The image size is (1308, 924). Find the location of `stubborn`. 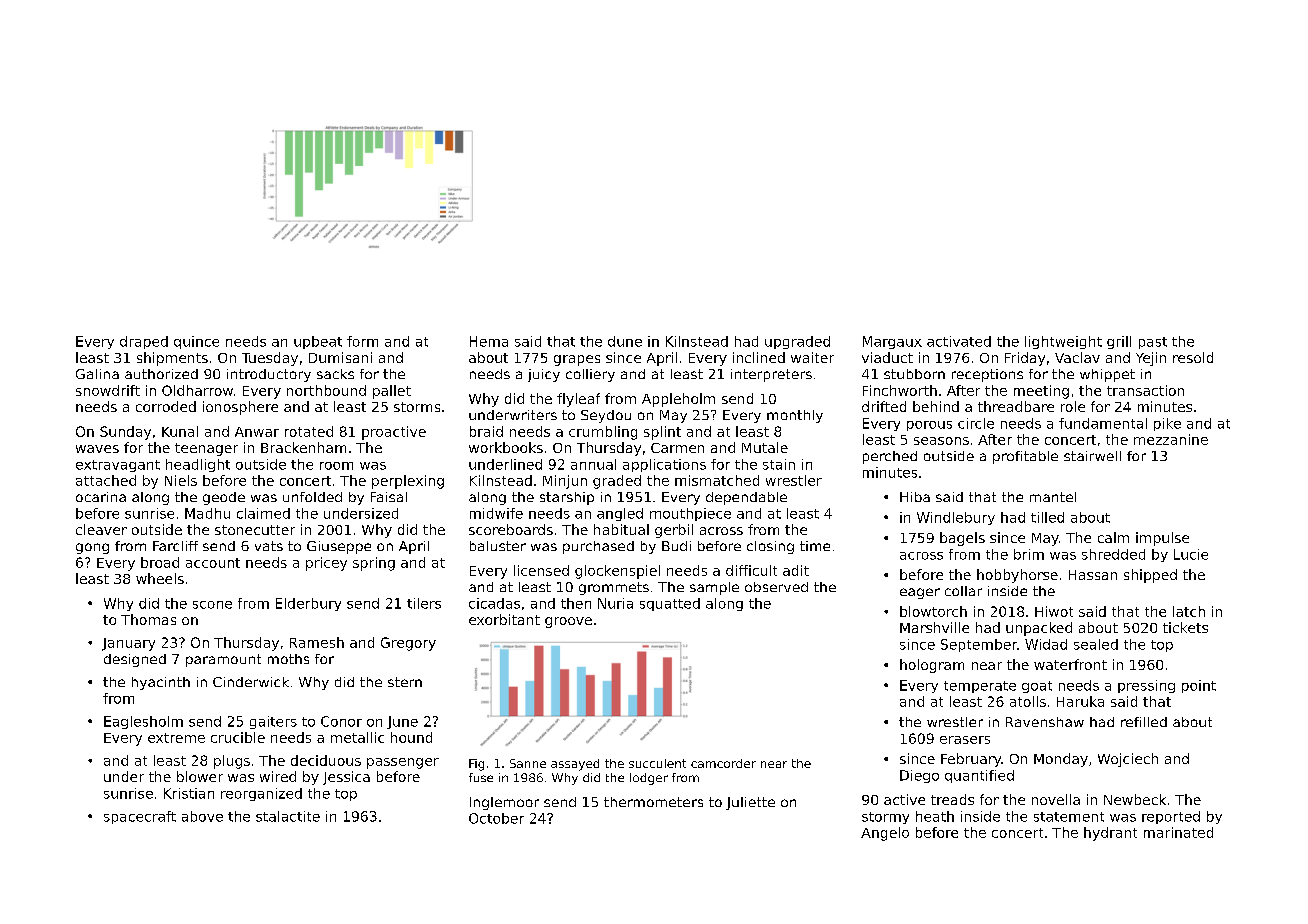

stubborn is located at coordinates (914, 374).
